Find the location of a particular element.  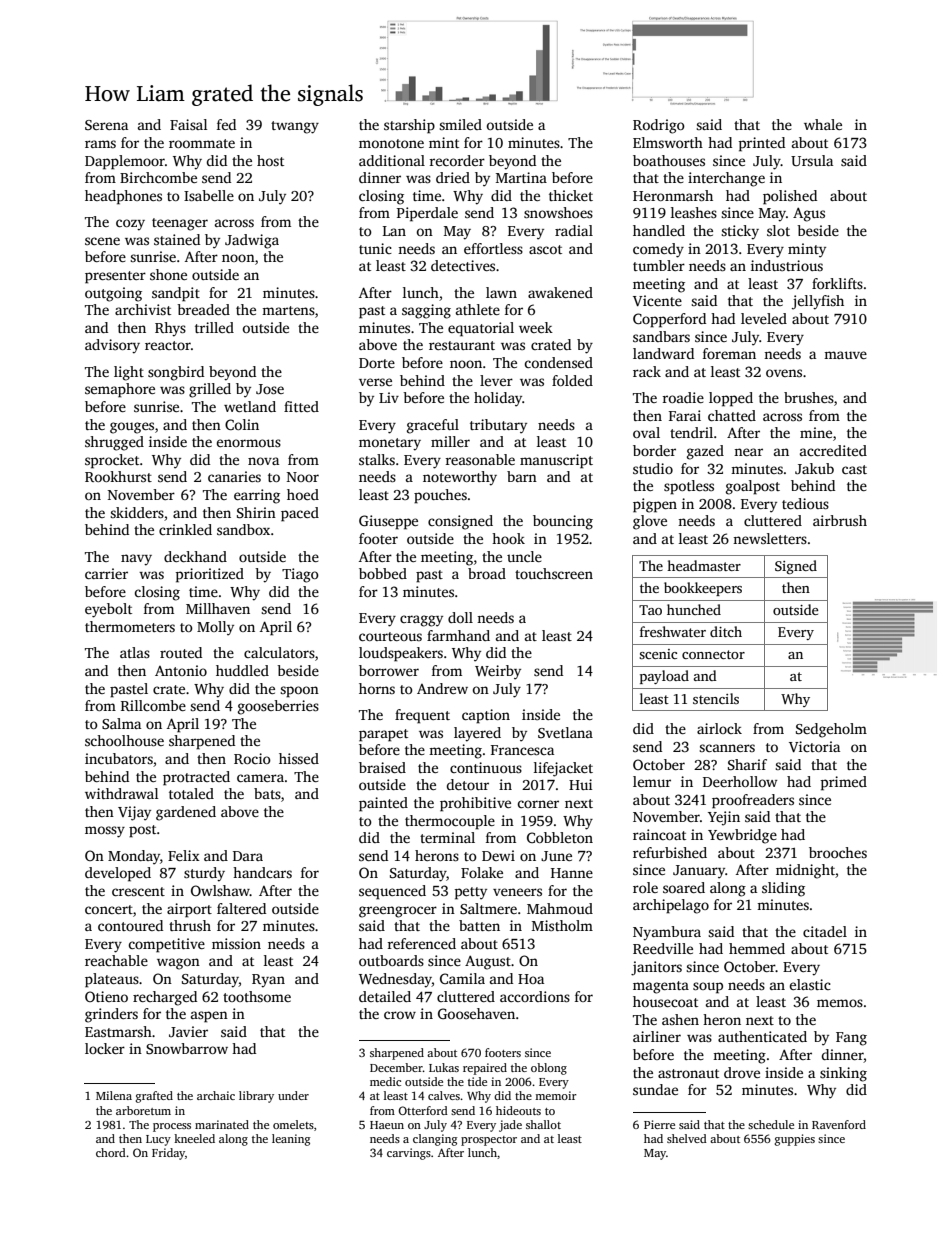

guppies is located at coordinates (795, 1140).
